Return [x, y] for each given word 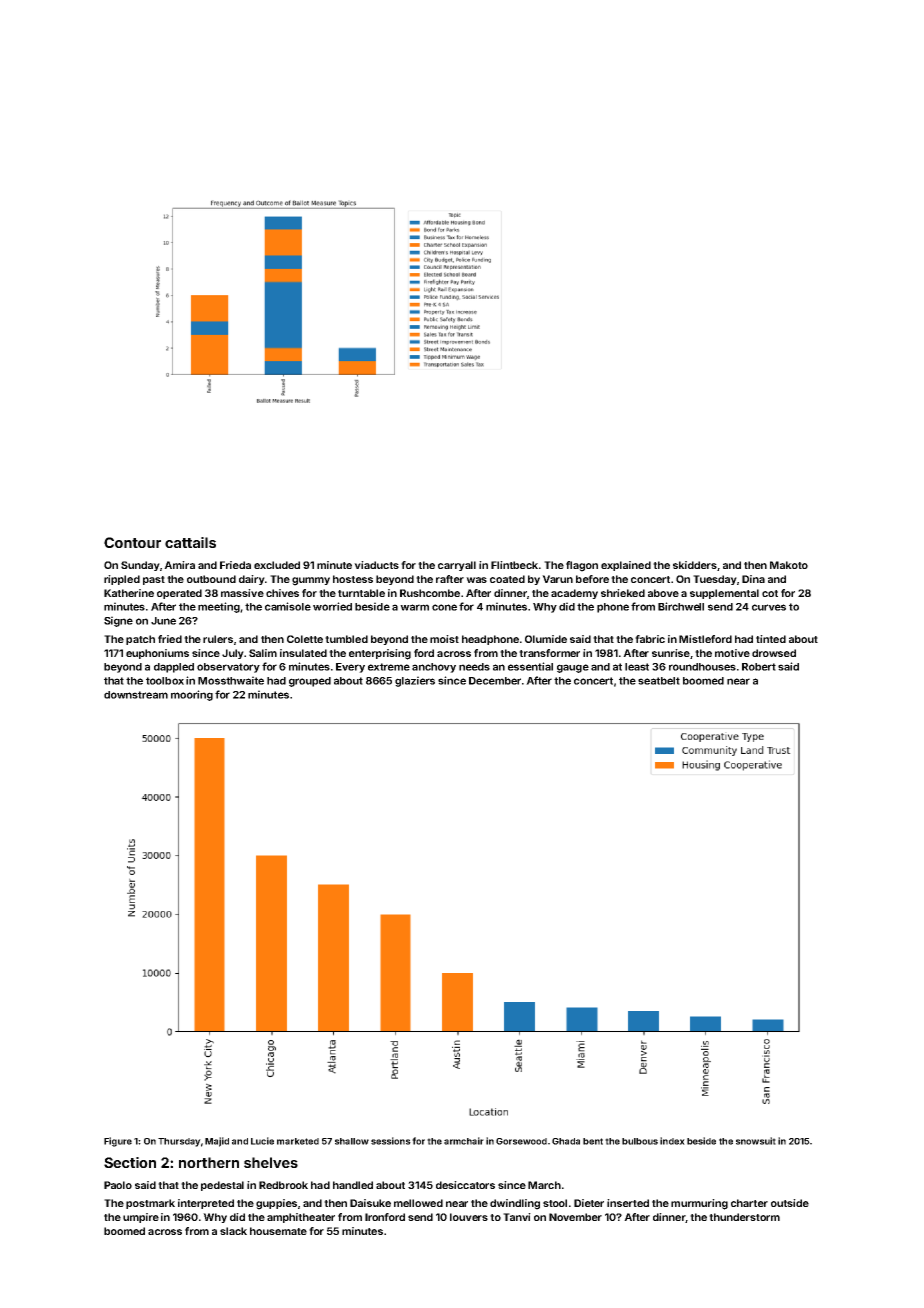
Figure [118, 1142]
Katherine [129, 593]
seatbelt [659, 681]
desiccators [465, 1185]
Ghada [566, 1141]
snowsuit [756, 1141]
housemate [278, 1231]
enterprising [380, 654]
